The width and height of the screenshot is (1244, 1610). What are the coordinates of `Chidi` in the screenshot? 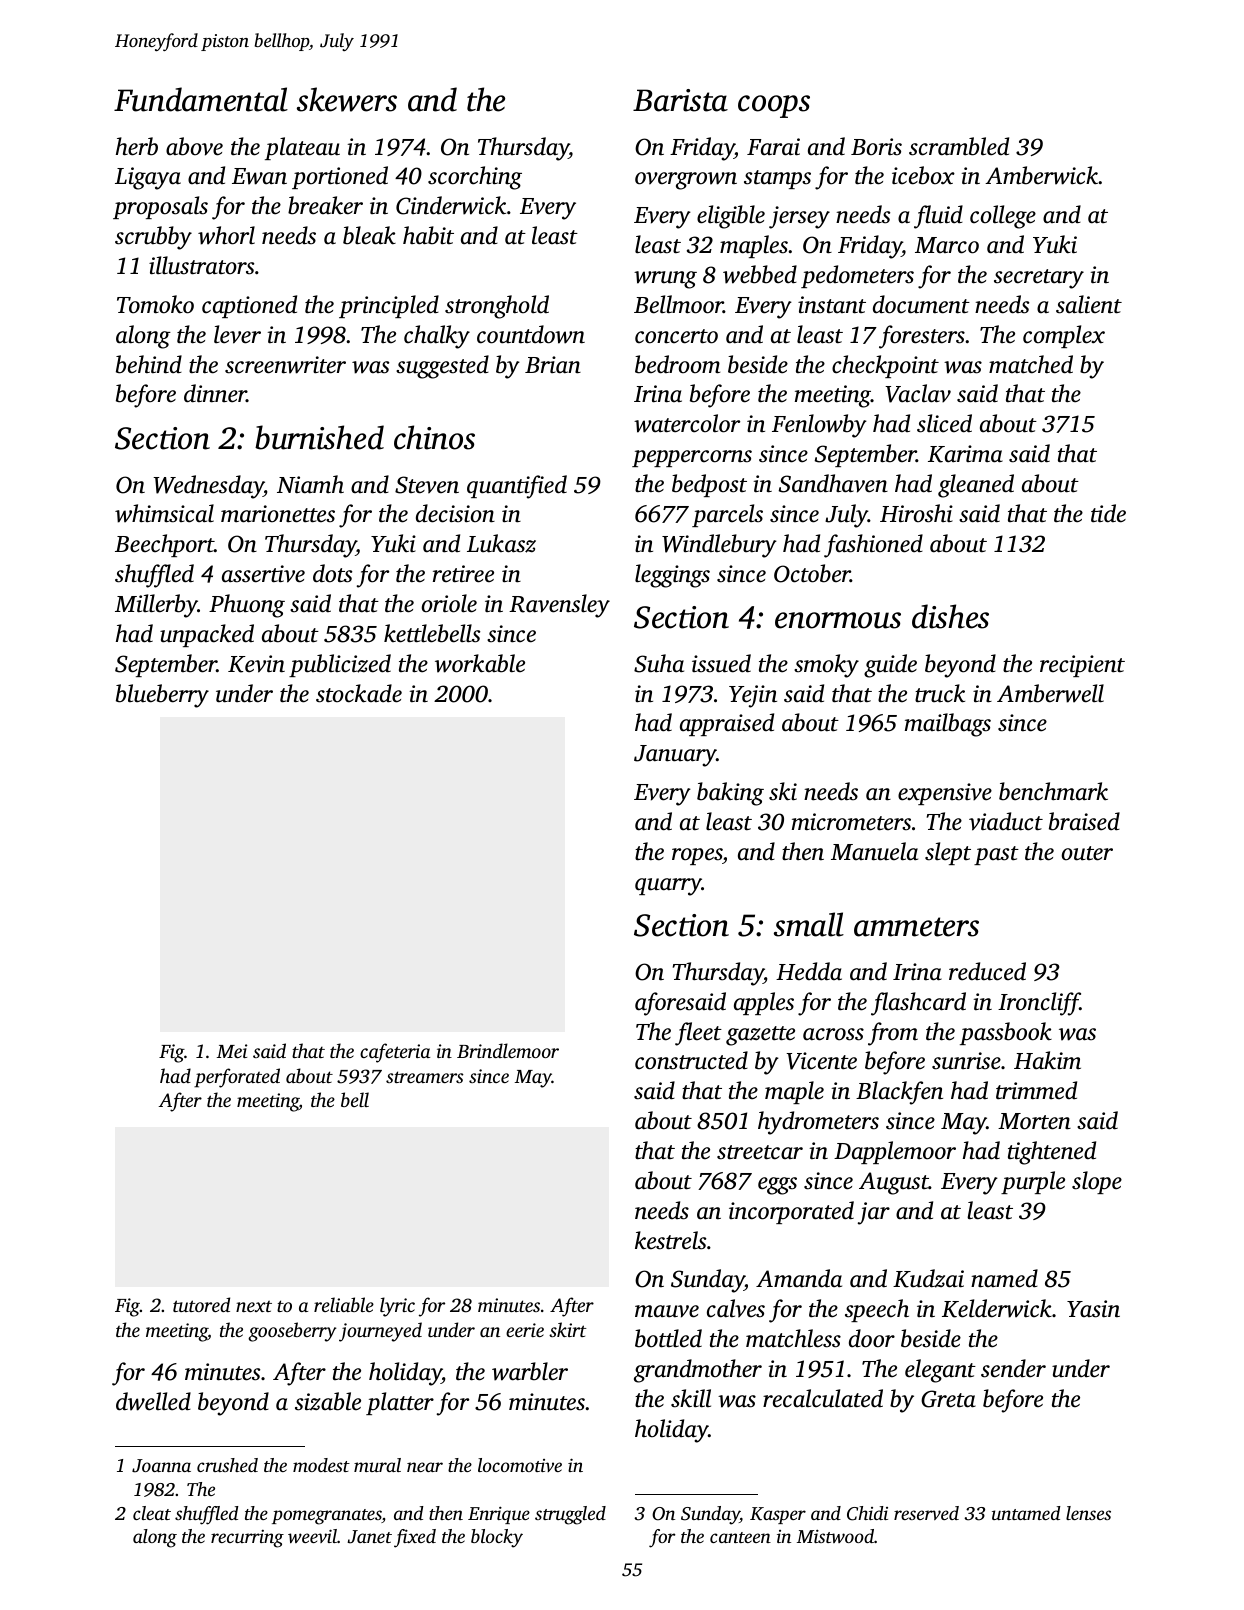 It's located at (867, 1513).
